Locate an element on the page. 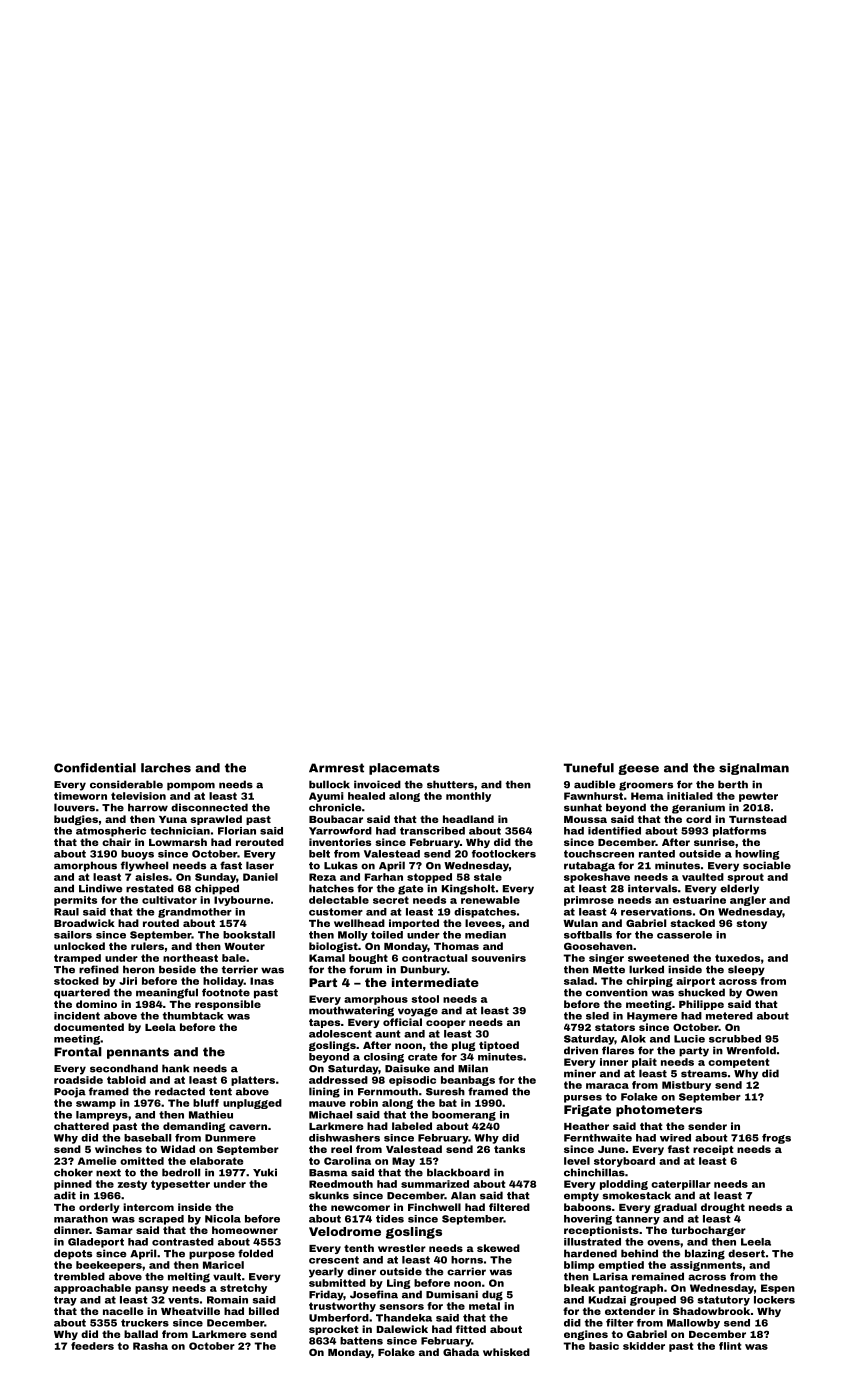 Image resolution: width=849 pixels, height=1400 pixels. sunrise is located at coordinates (714, 842).
